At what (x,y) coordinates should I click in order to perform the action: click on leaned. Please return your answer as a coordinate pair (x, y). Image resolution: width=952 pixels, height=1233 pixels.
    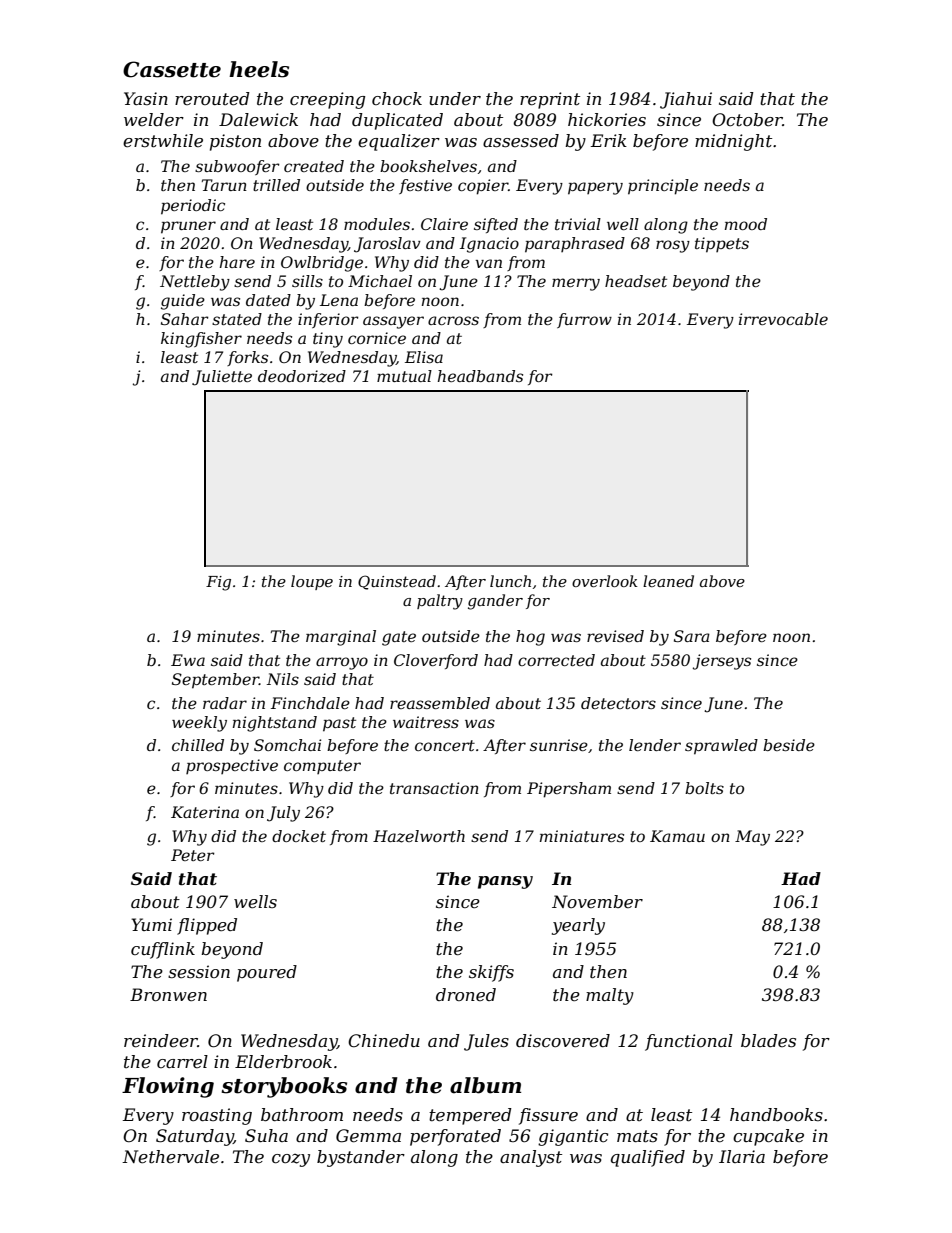
    Looking at the image, I should click on (668, 581).
